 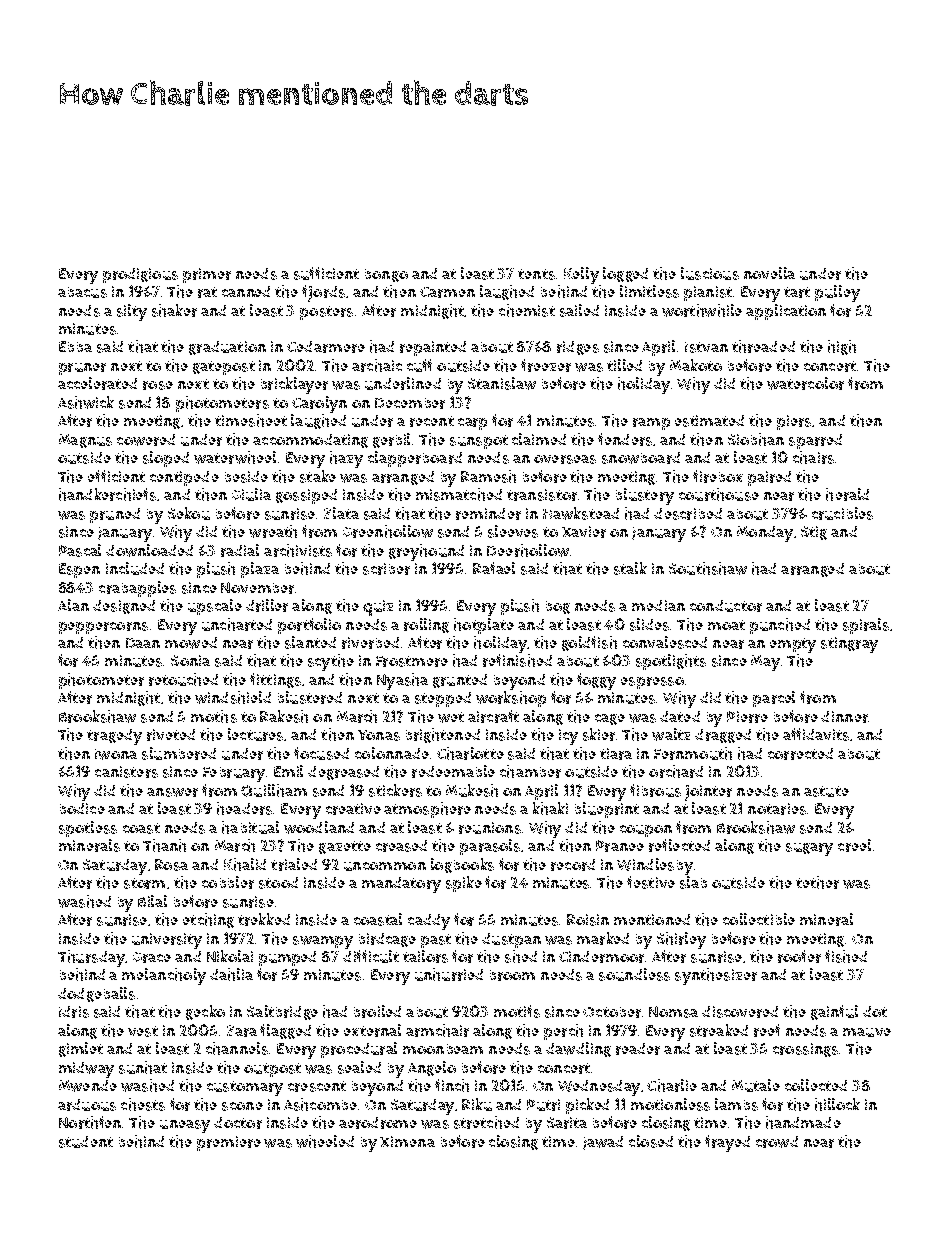 What do you see at coordinates (407, 1141) in the screenshot?
I see `Ximena` at bounding box center [407, 1141].
